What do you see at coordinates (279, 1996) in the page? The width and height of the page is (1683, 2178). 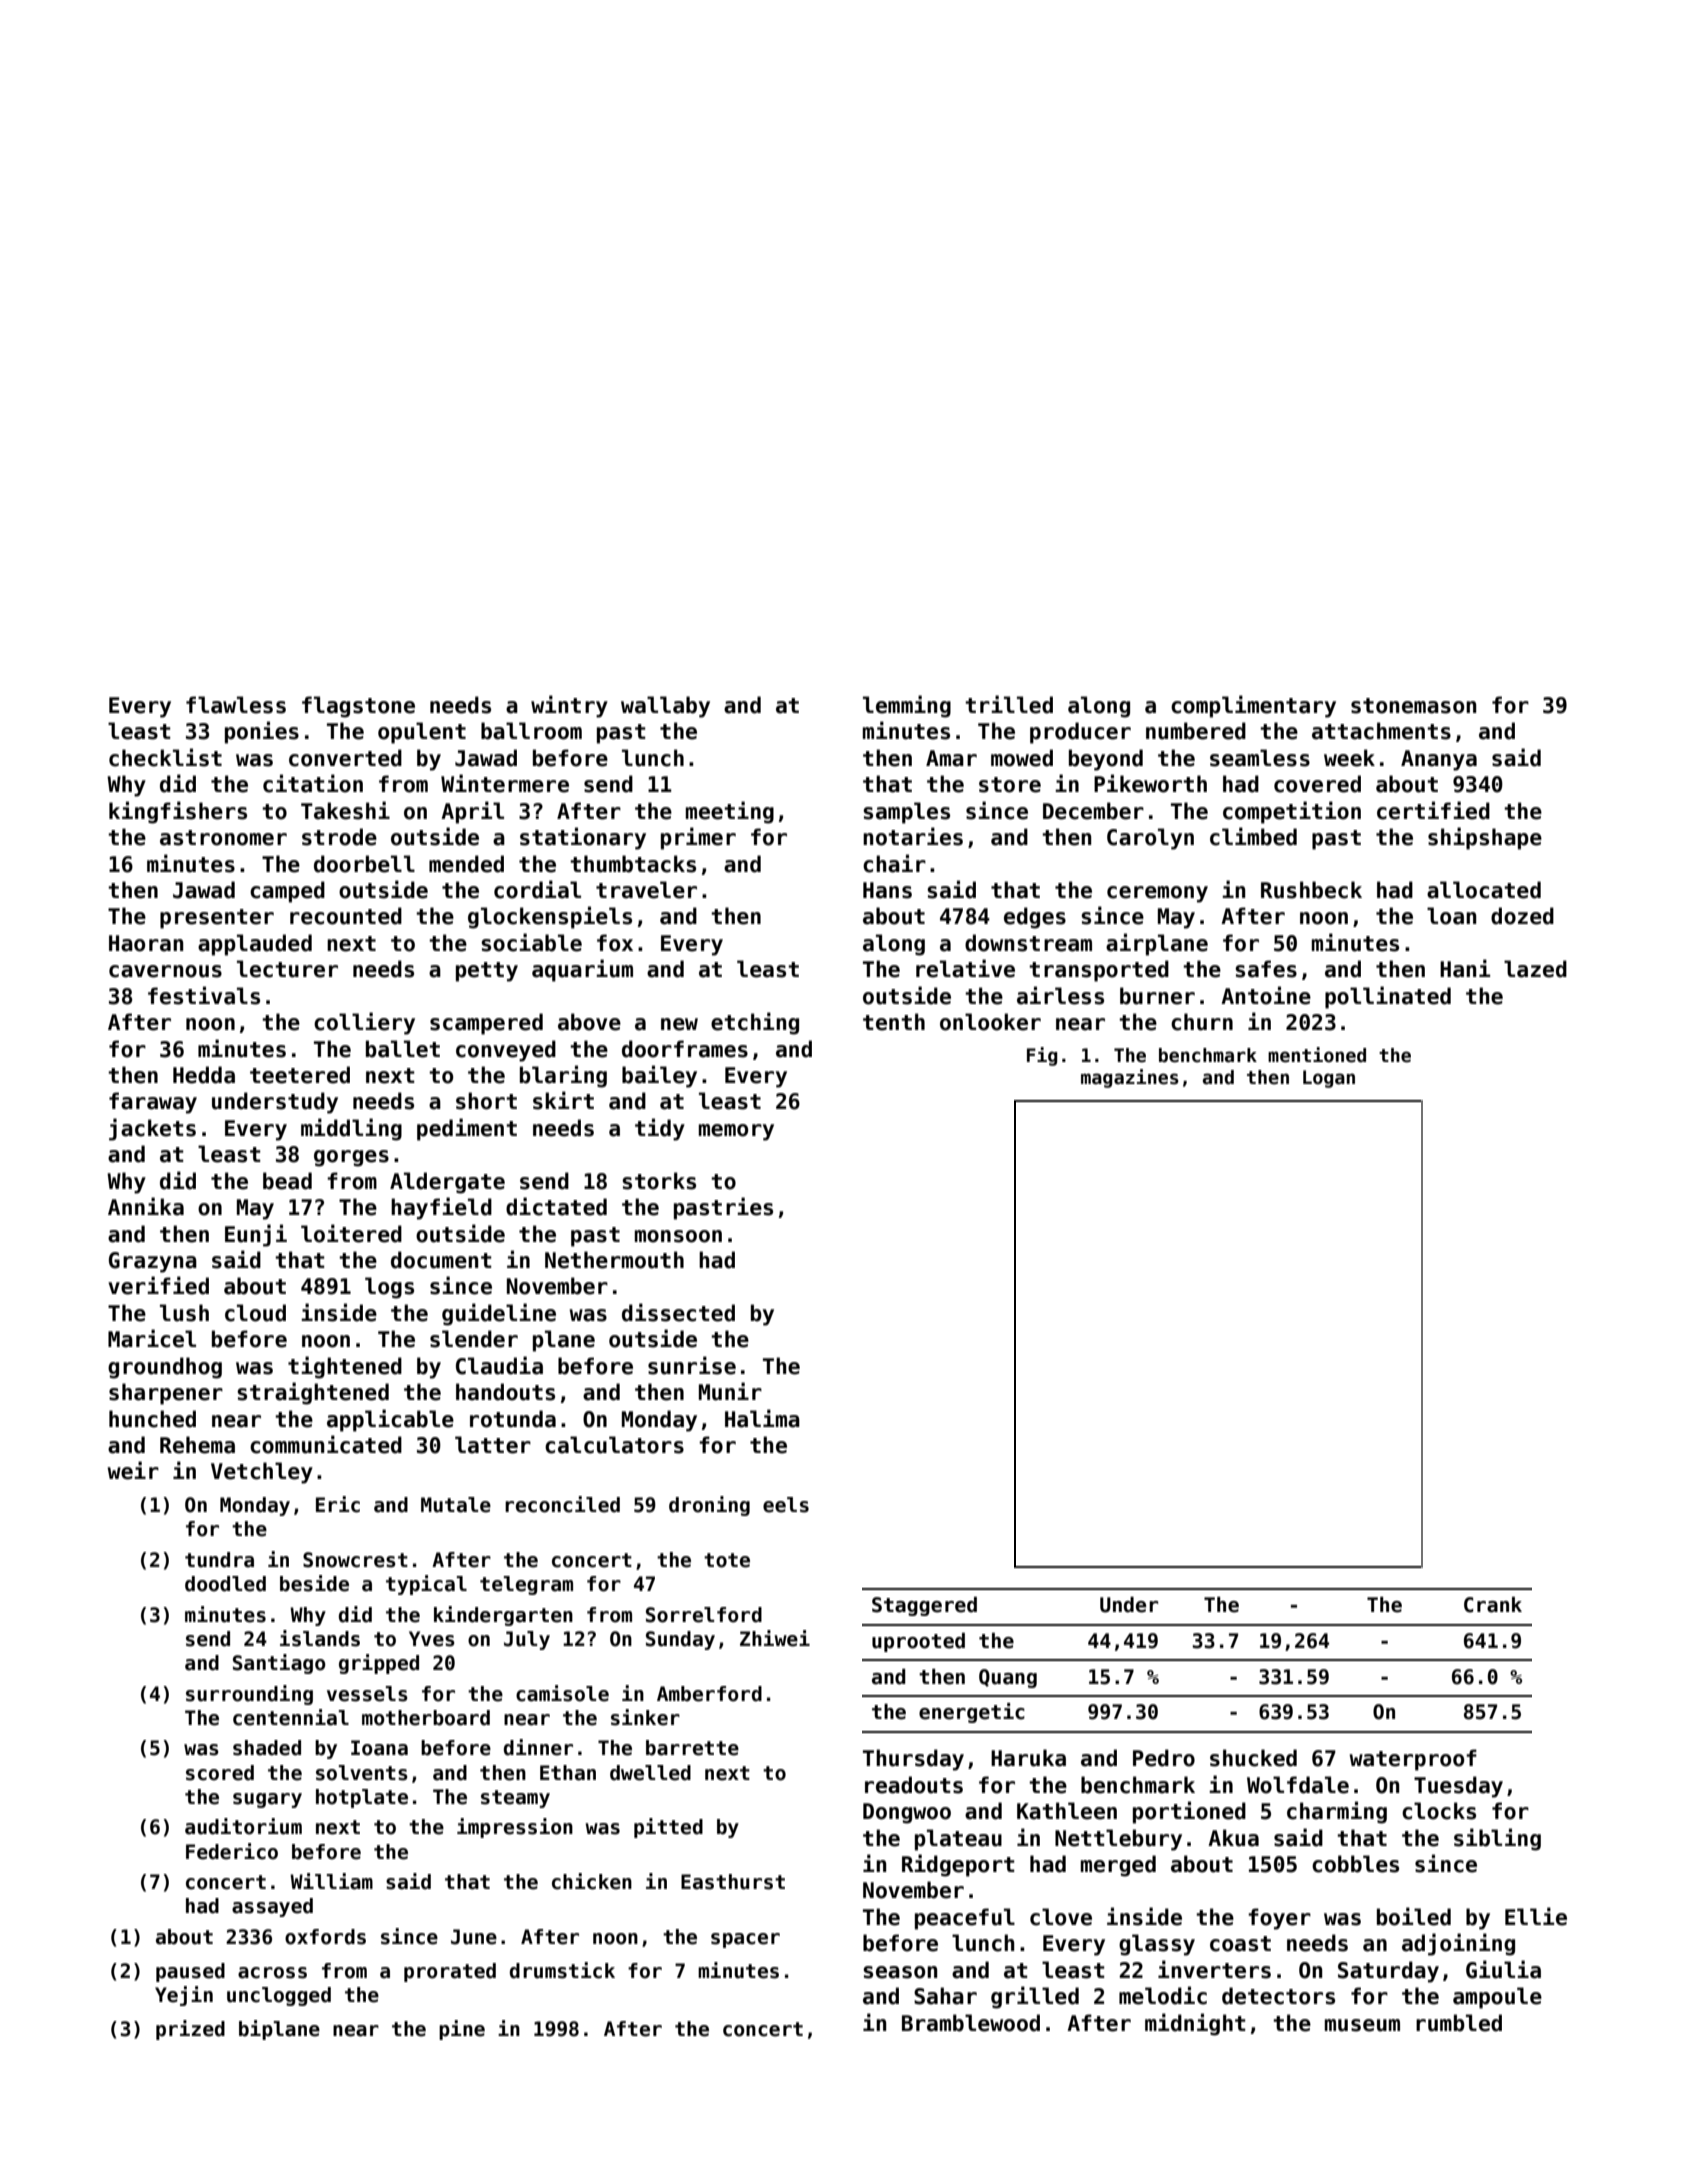 I see `unclogged` at bounding box center [279, 1996].
